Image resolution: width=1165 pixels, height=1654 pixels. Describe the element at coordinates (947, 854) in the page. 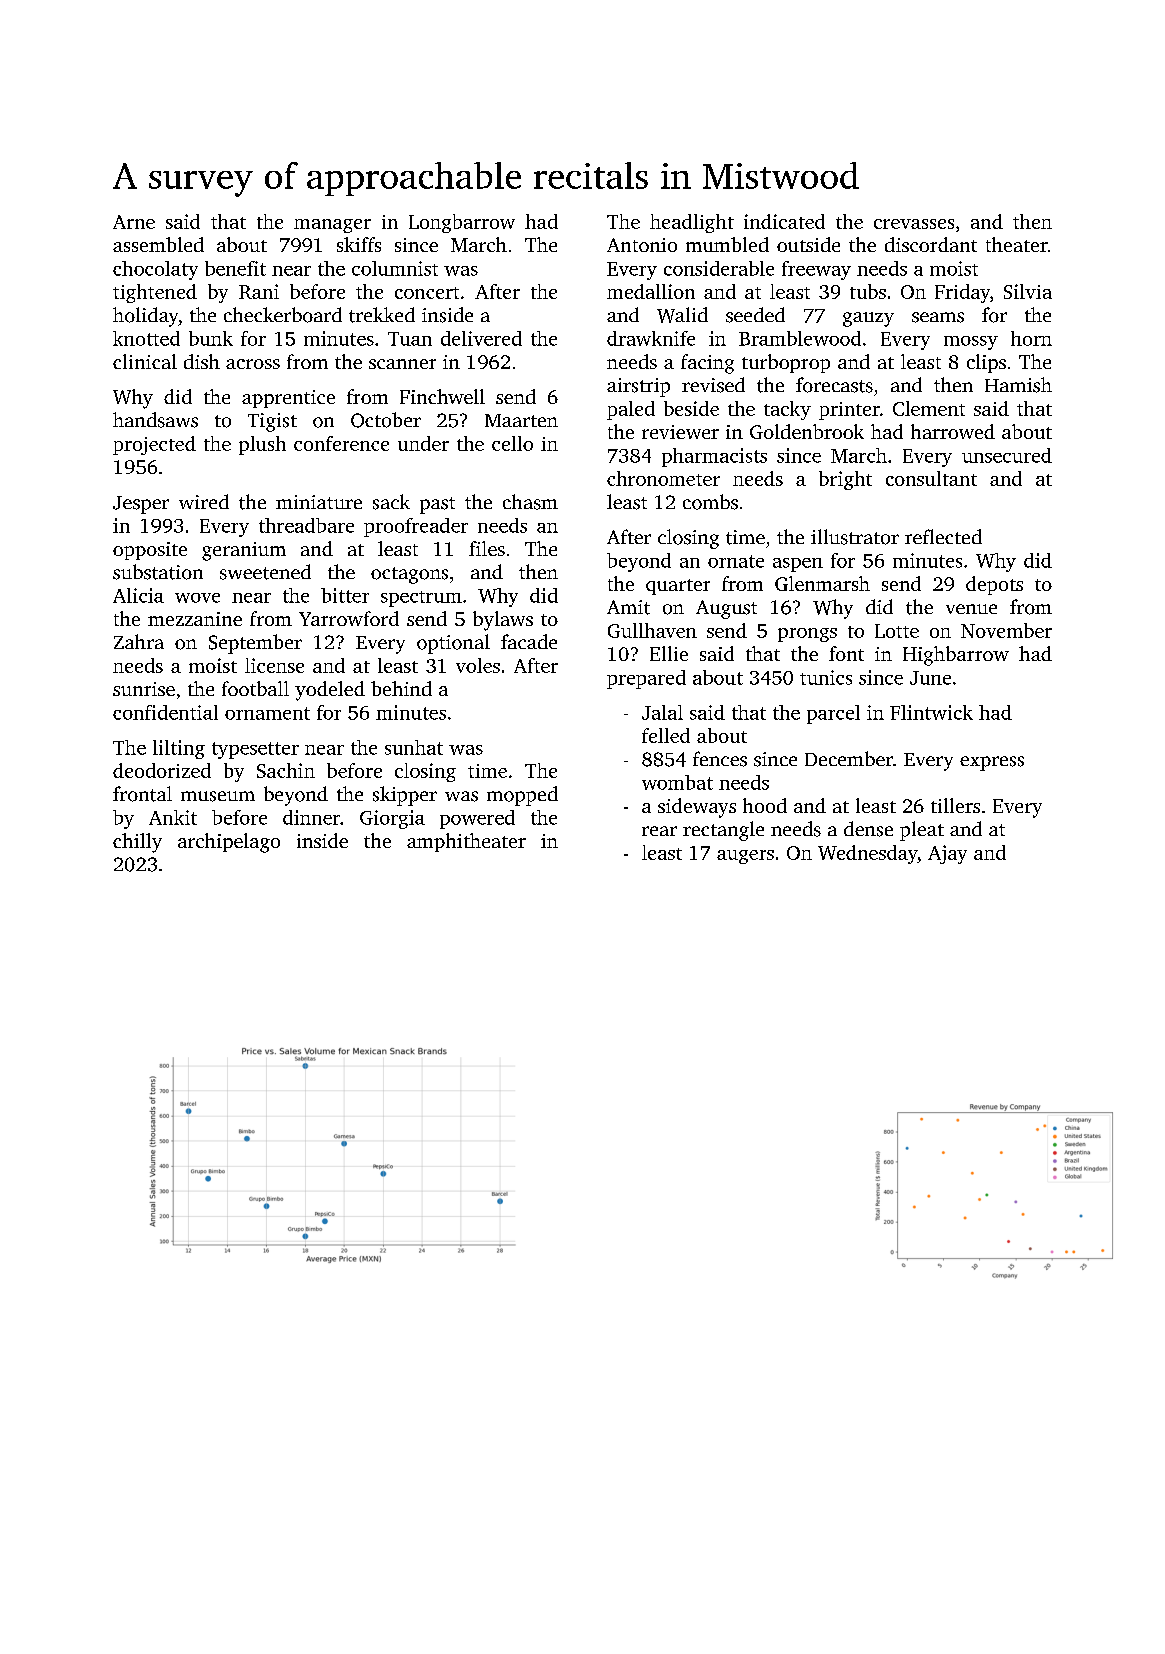

I see `Ajay` at that location.
